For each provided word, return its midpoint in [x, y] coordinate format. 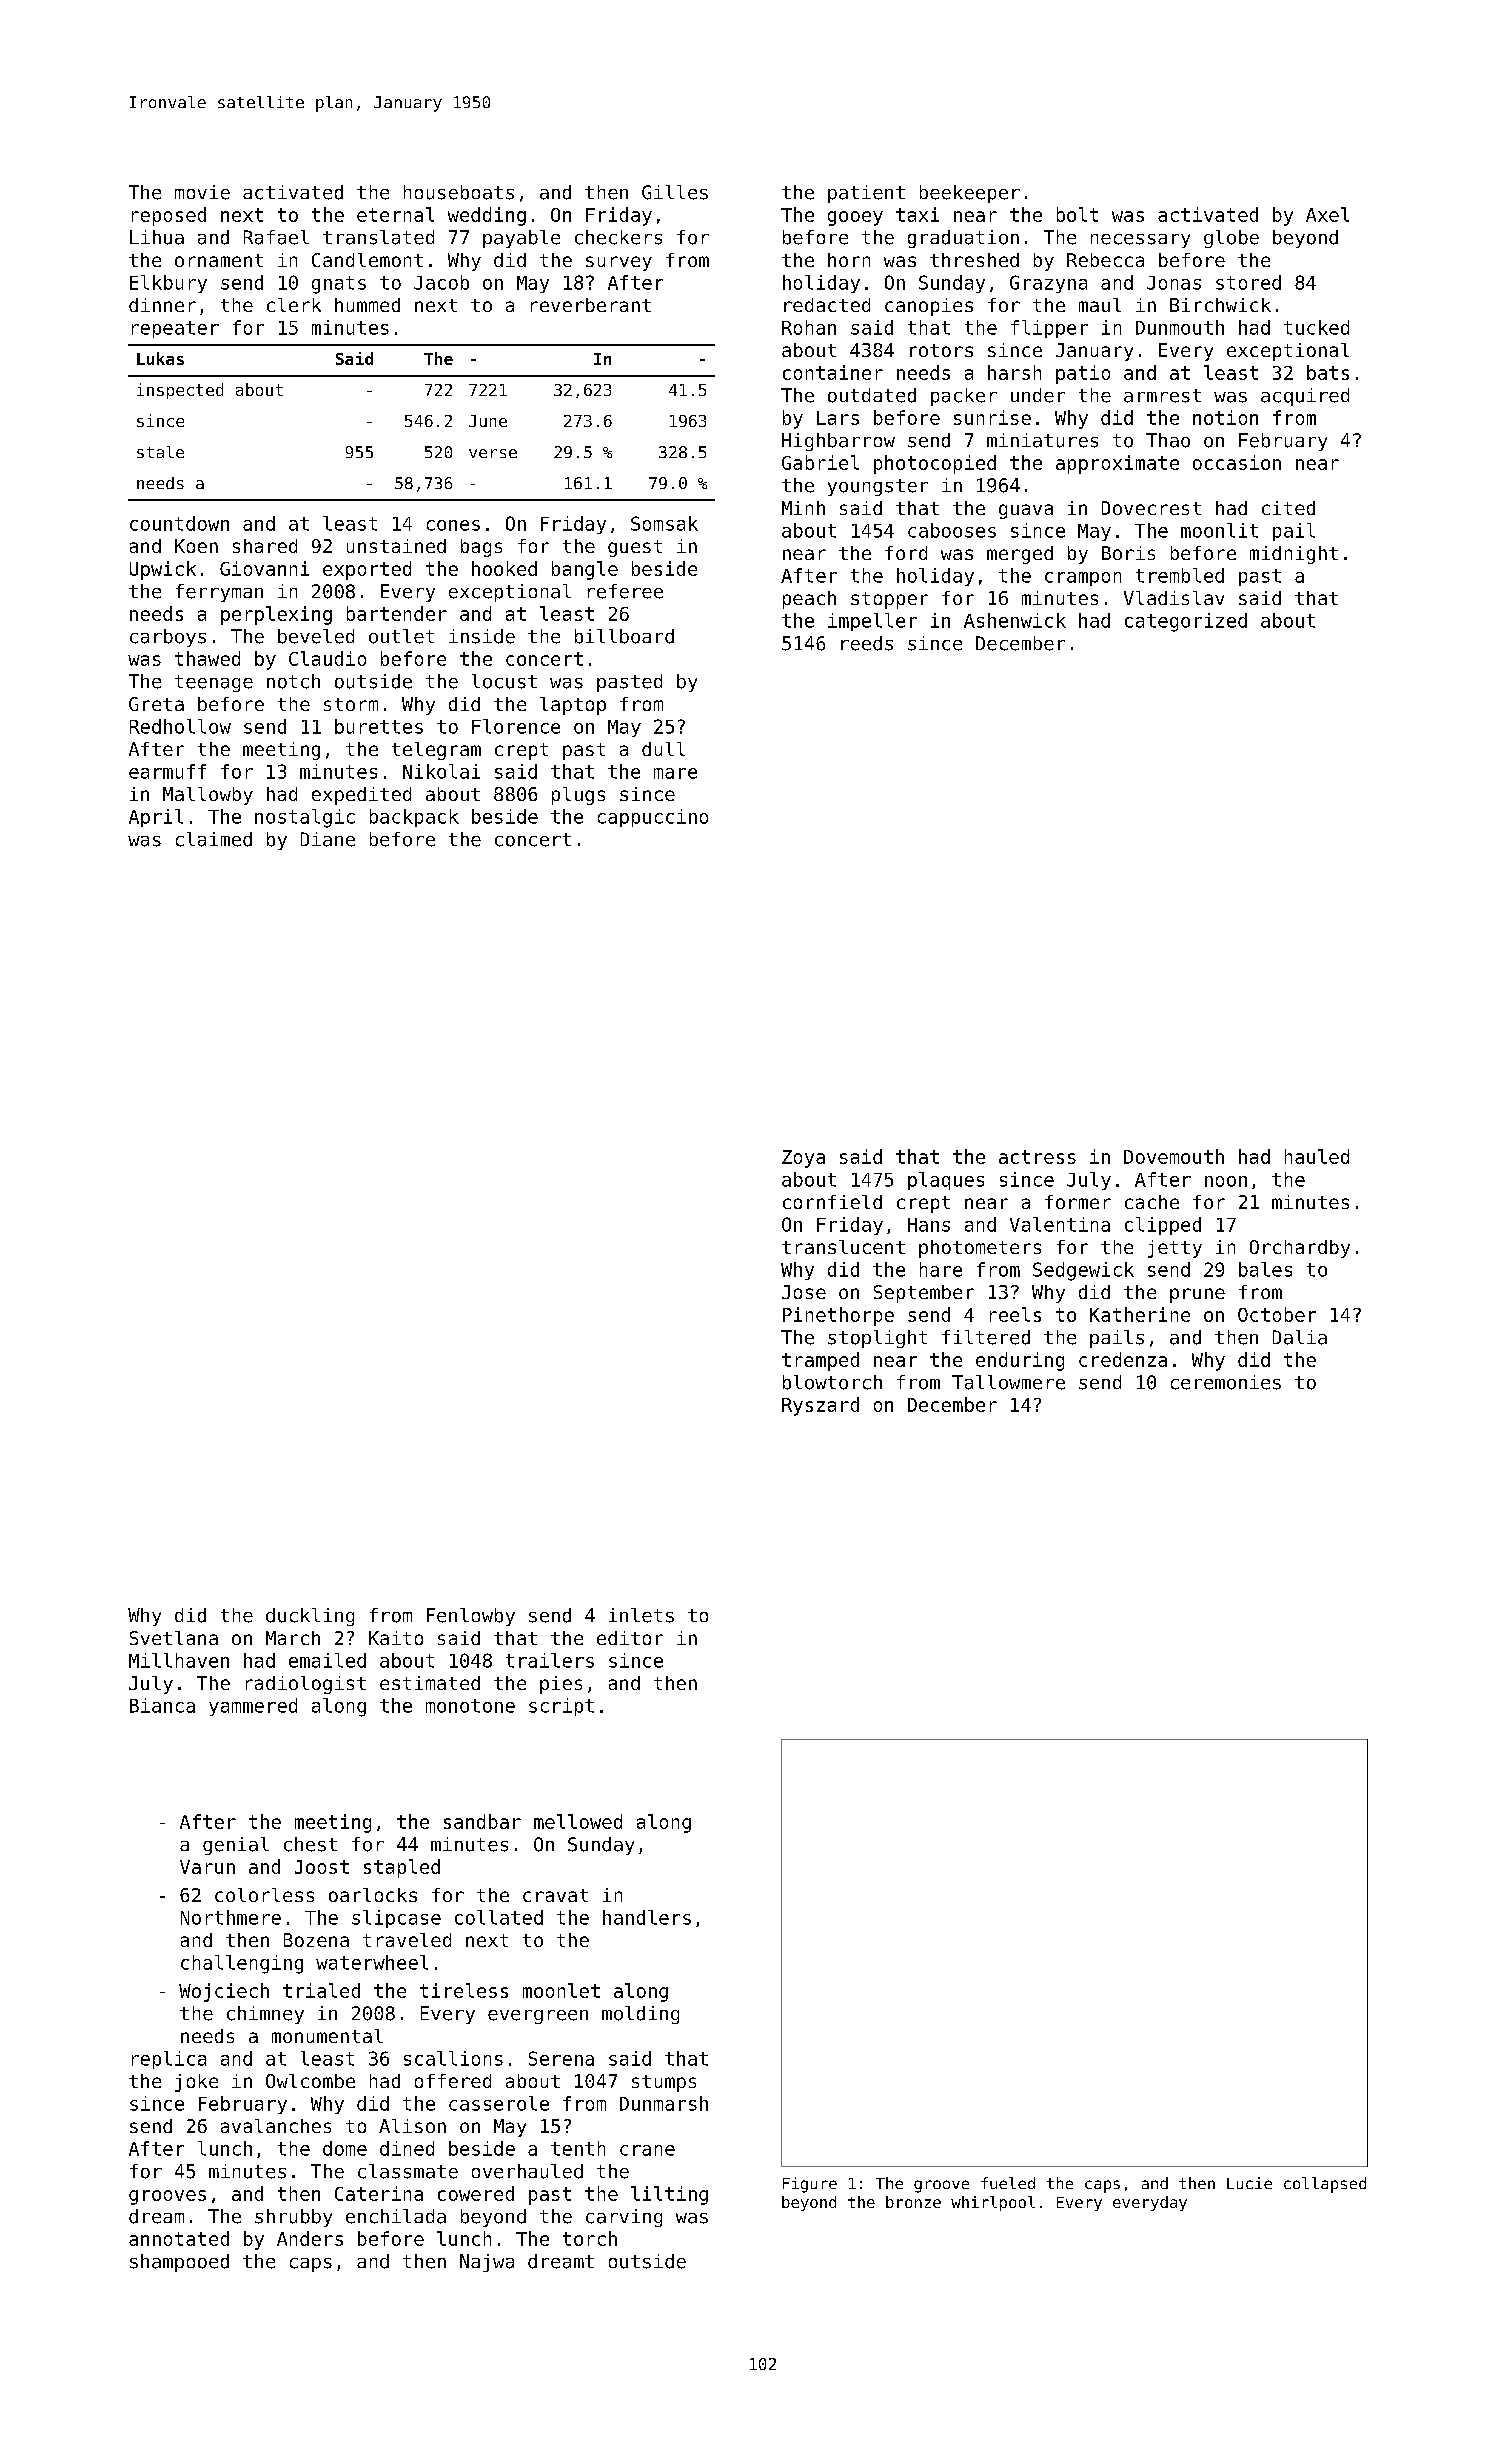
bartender [397, 613]
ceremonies [1226, 1382]
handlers [647, 1917]
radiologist [306, 1685]
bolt [1077, 214]
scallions [453, 2058]
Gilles [675, 192]
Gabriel [820, 462]
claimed [214, 839]
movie [202, 192]
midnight [1294, 555]
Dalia [1300, 1337]
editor [630, 1638]
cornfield [832, 1202]
